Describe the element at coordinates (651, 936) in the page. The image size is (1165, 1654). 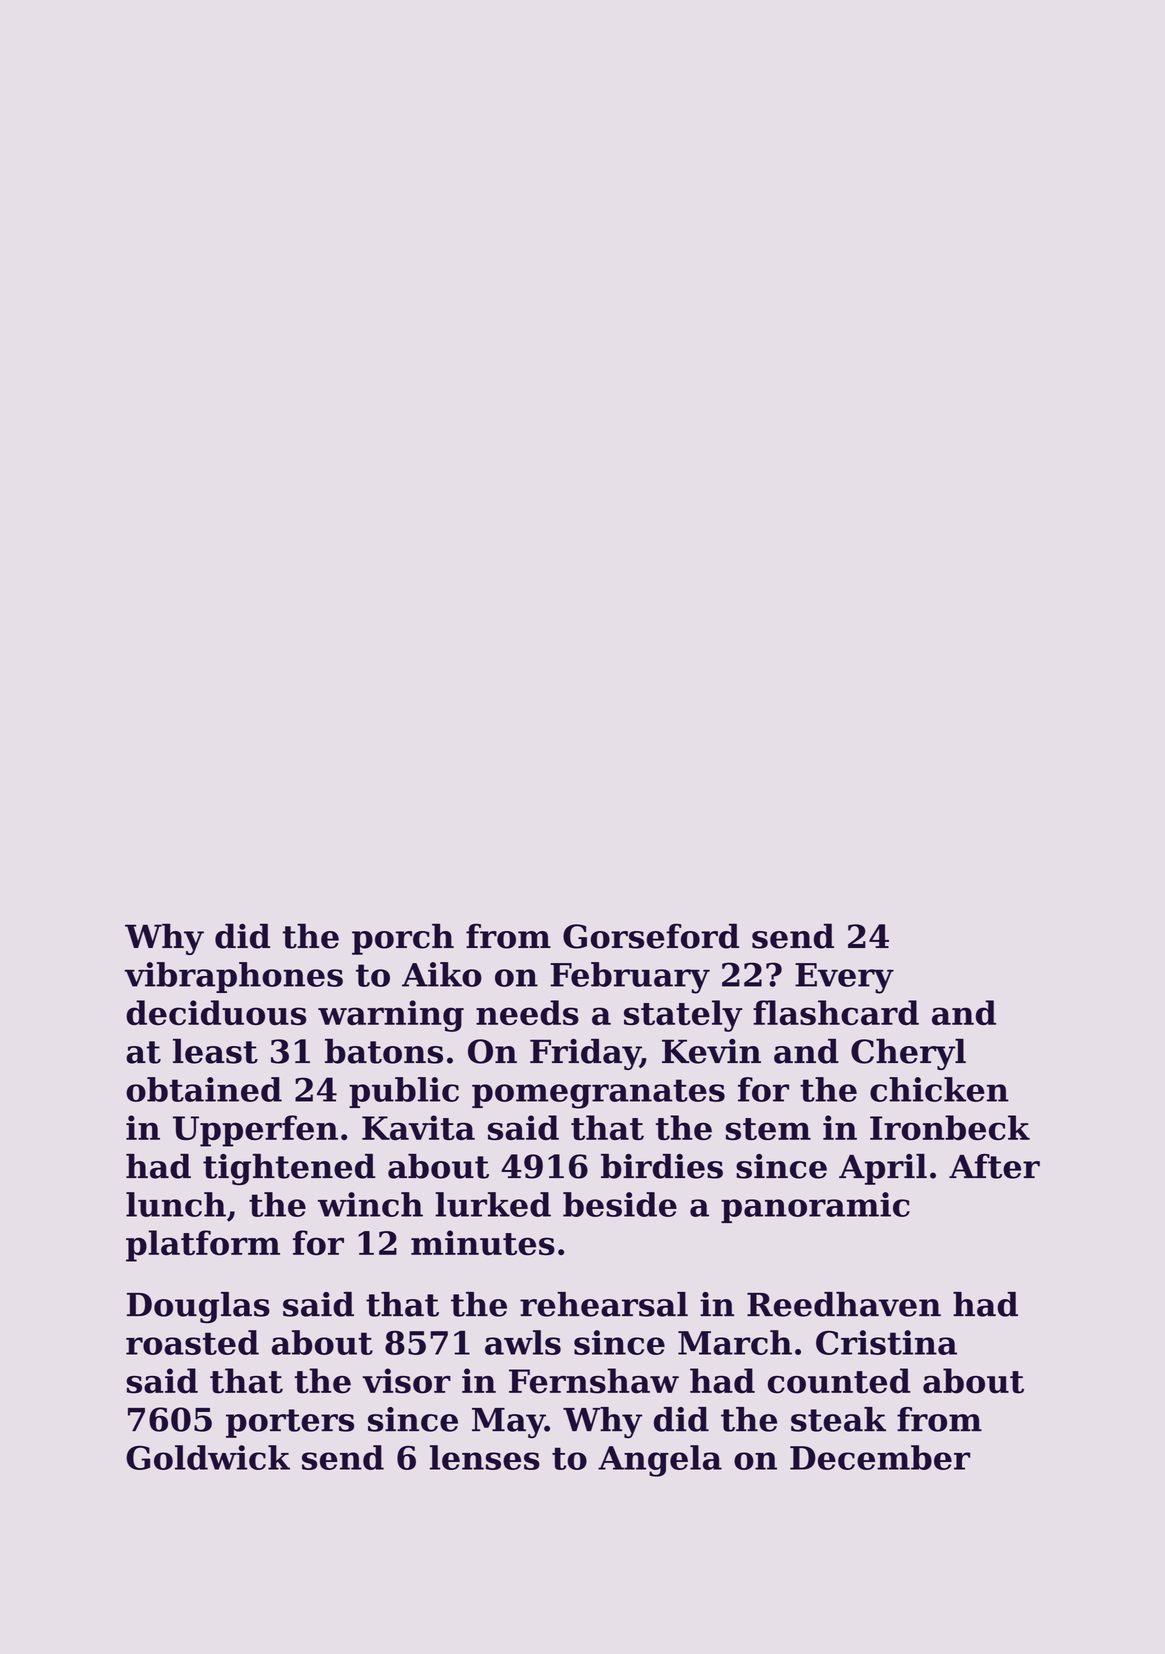
I see `Gorseford` at that location.
